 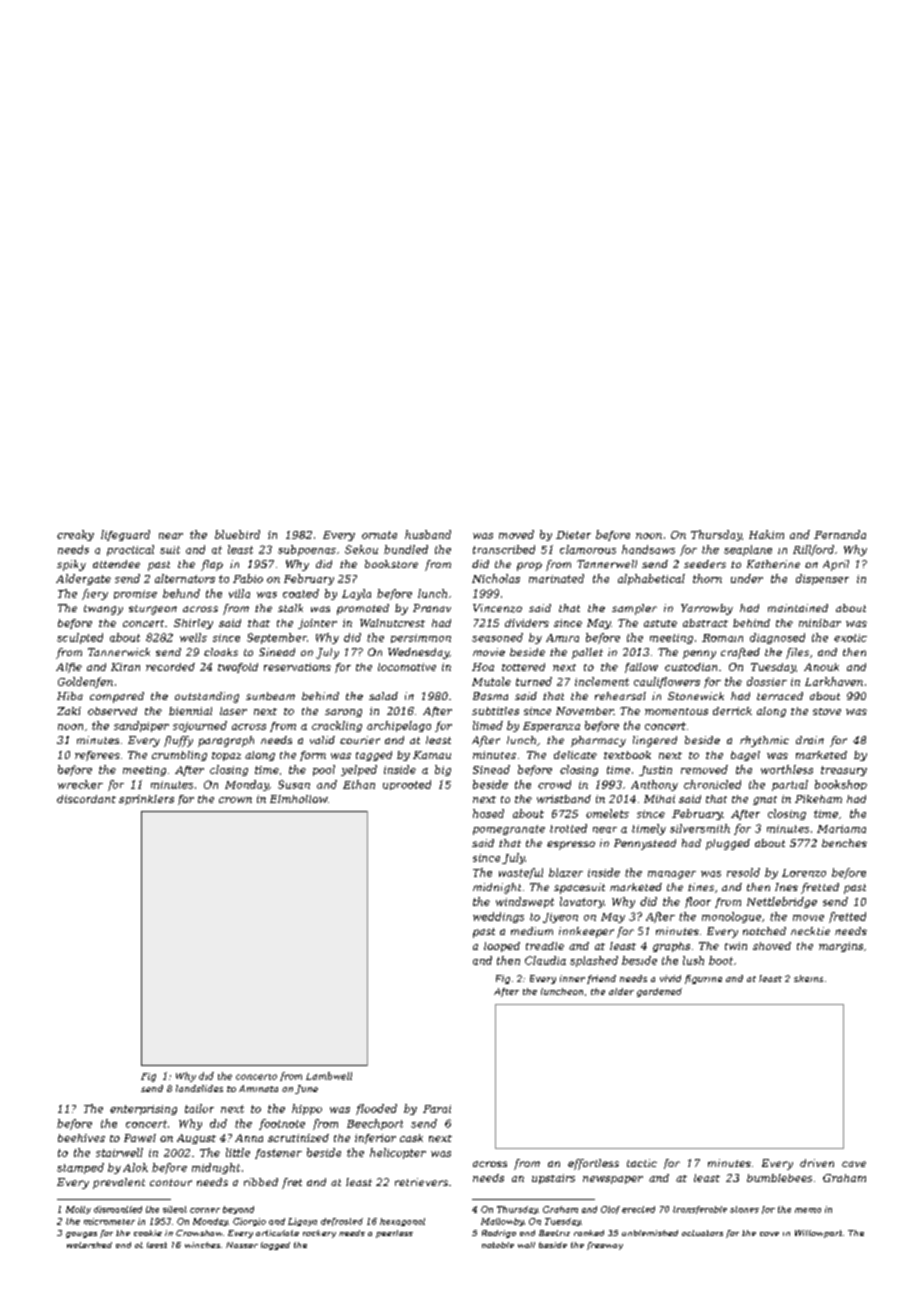 I want to click on creaky, so click(x=75, y=535).
